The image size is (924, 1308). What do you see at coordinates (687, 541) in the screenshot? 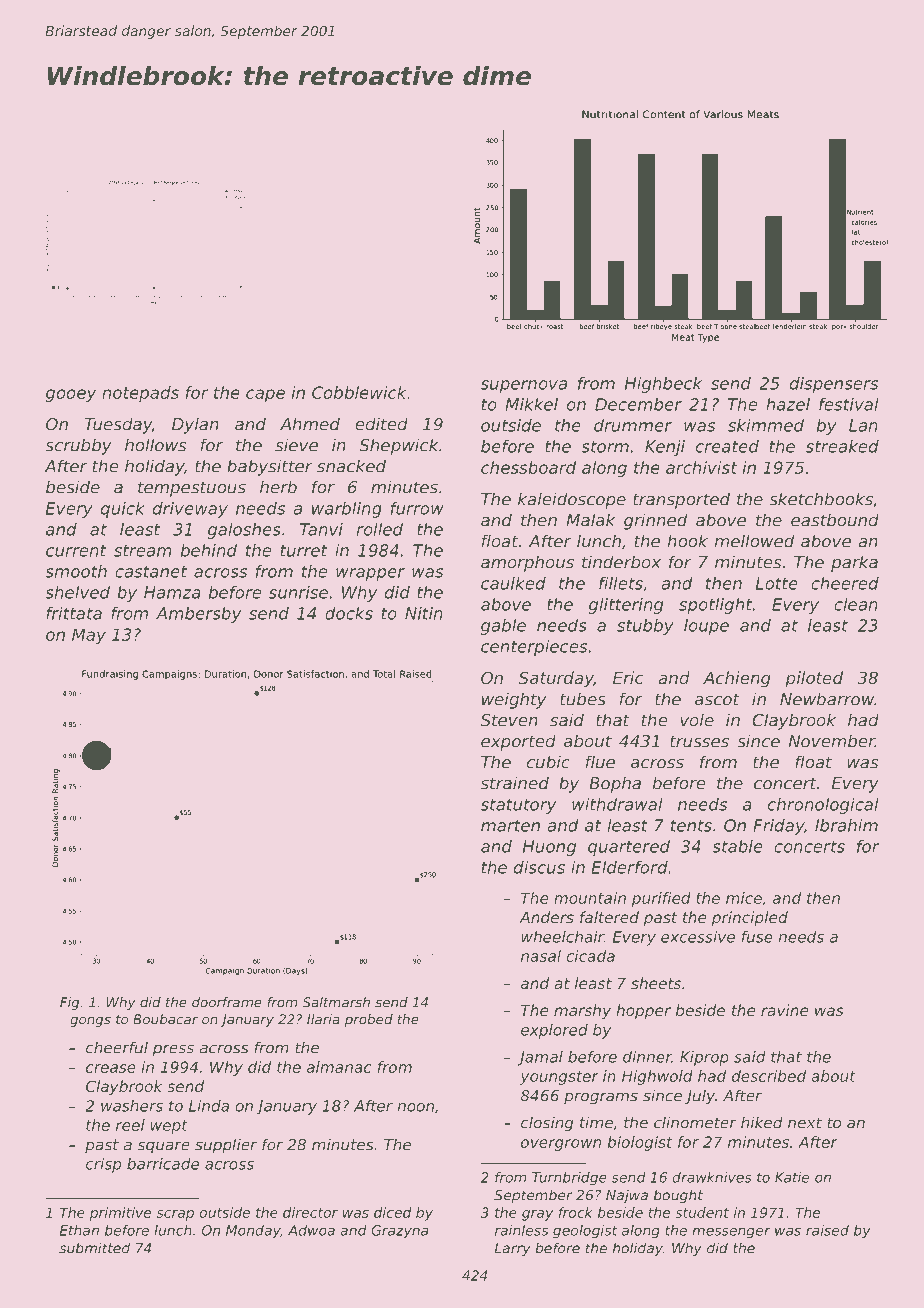
I see `hook` at bounding box center [687, 541].
